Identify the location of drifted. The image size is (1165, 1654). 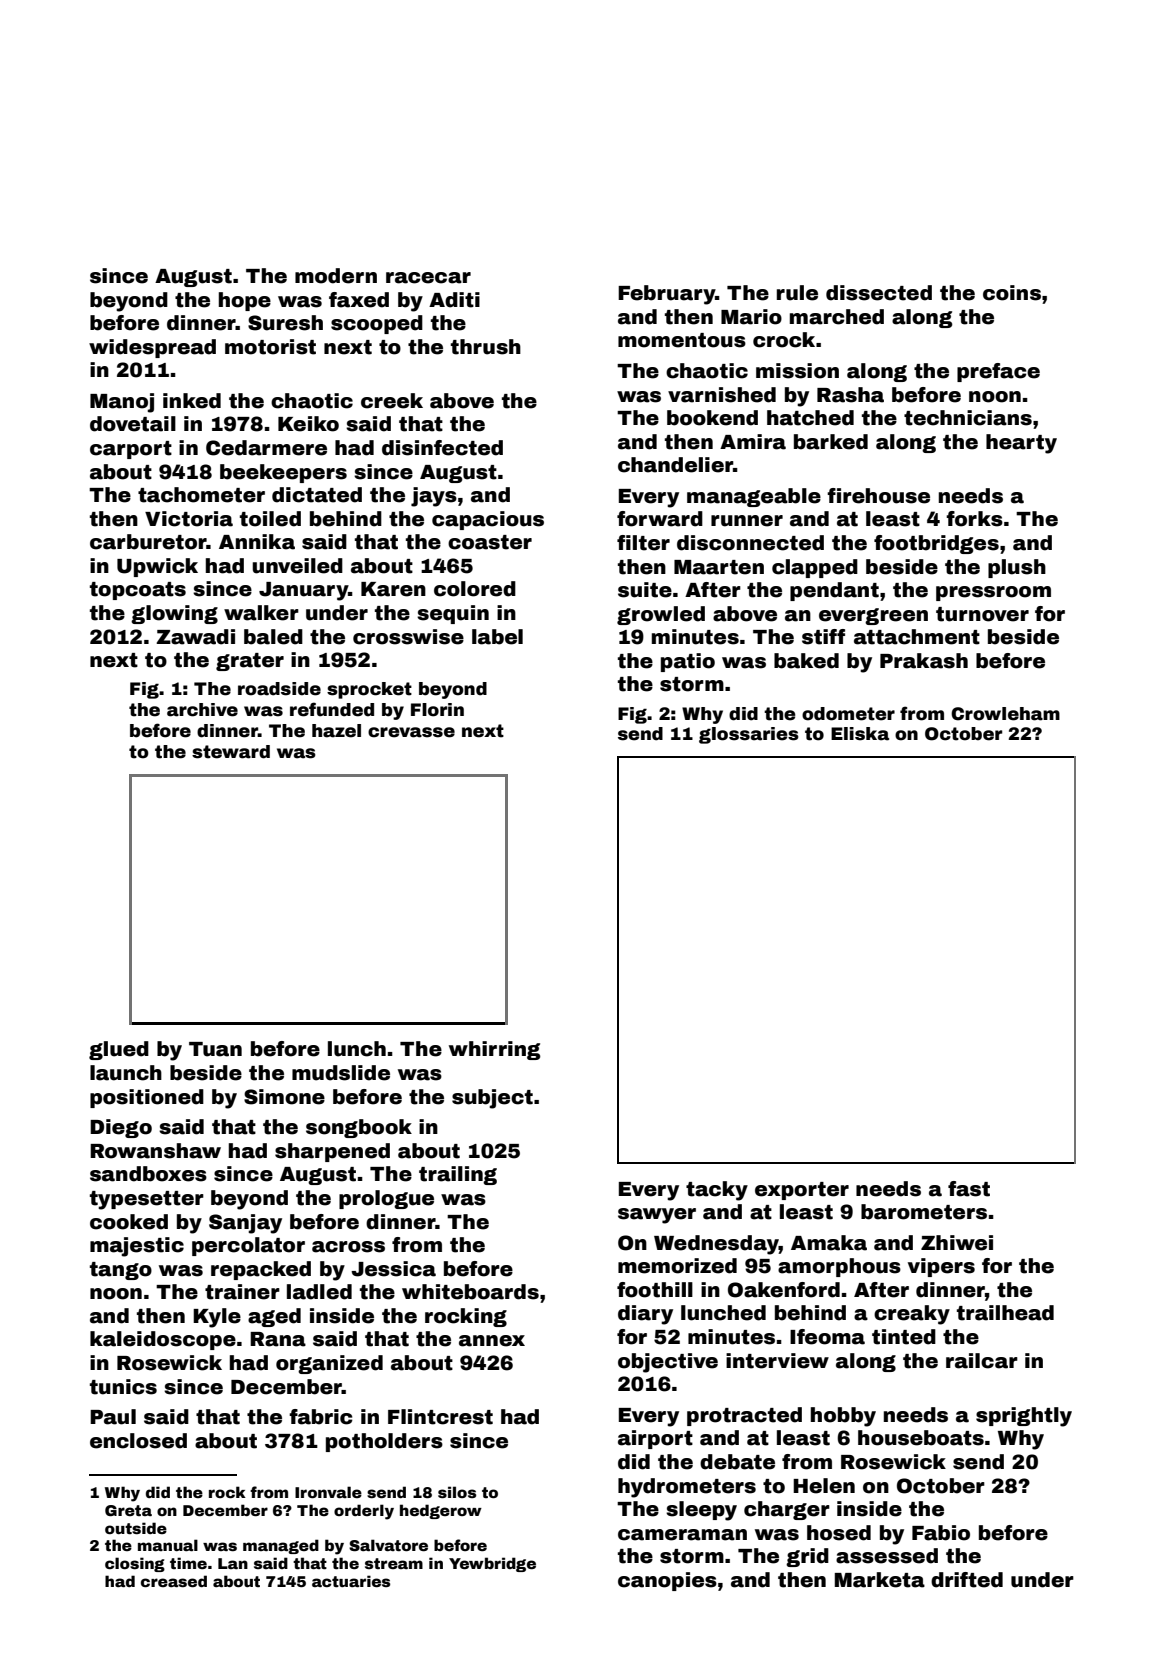
(967, 1580).
